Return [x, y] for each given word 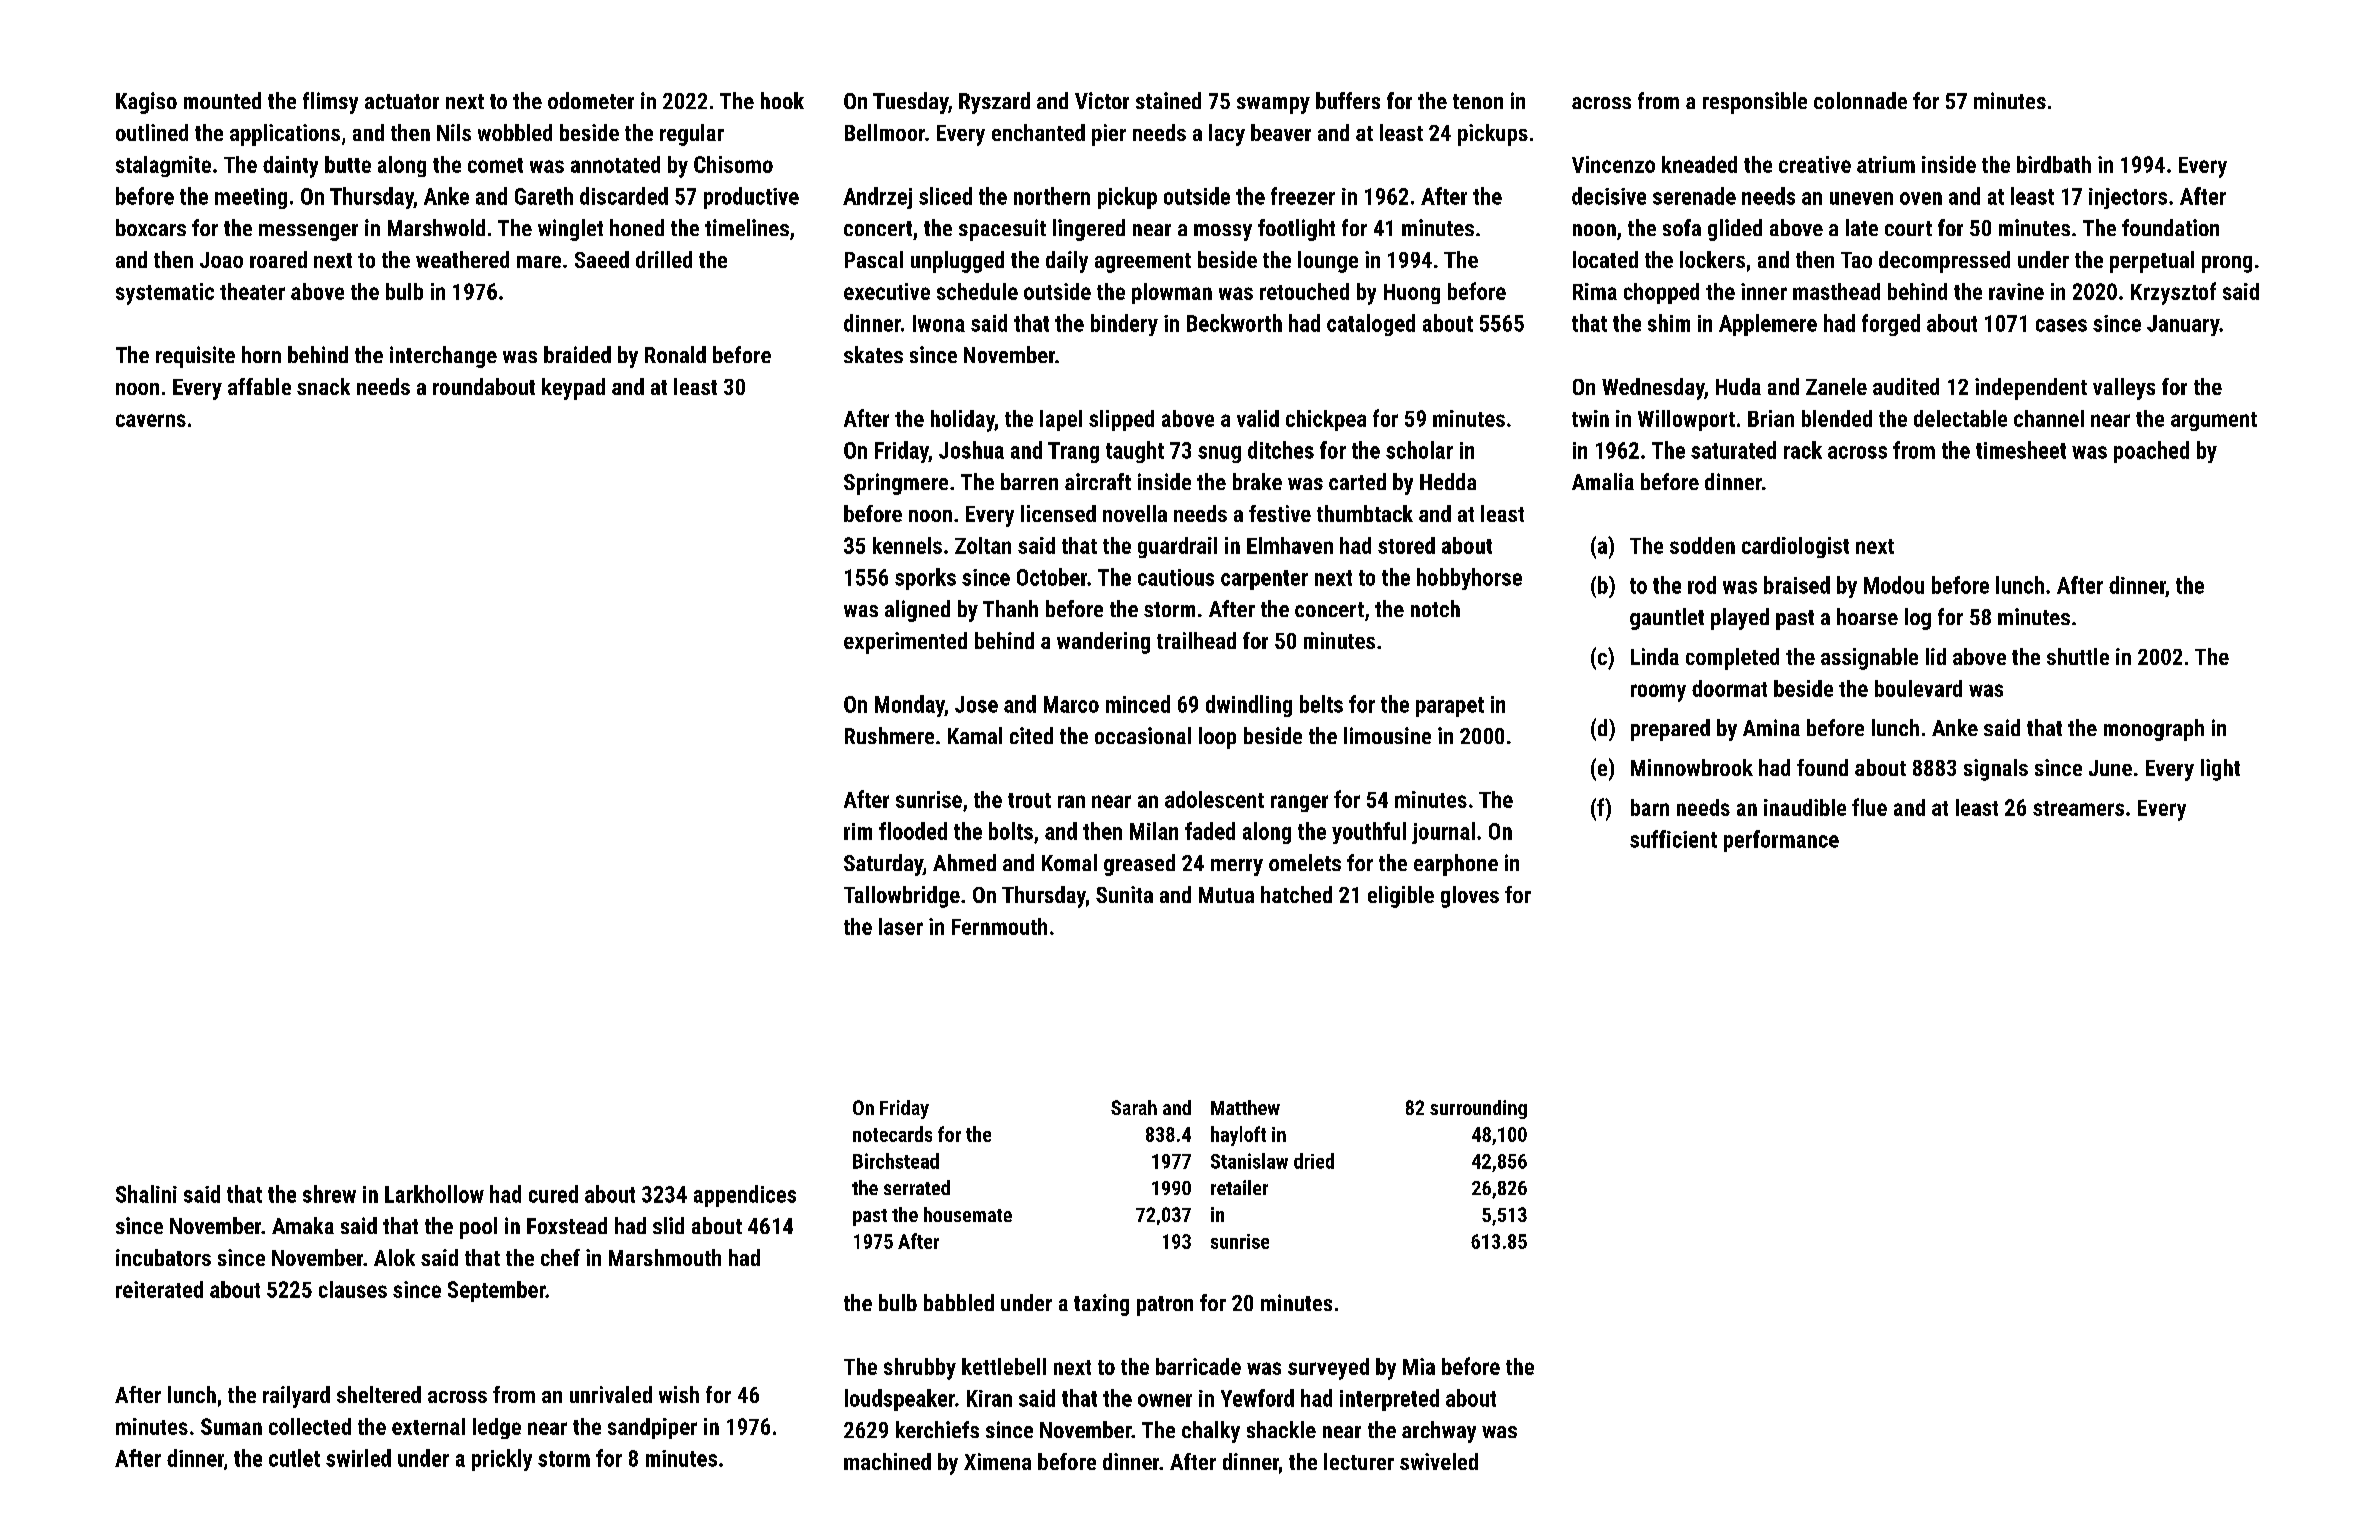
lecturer [1359, 1461]
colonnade [1860, 100]
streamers [2078, 808]
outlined [152, 132]
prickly [502, 1460]
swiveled [1439, 1461]
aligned [917, 611]
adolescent [1214, 799]
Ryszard [994, 103]
